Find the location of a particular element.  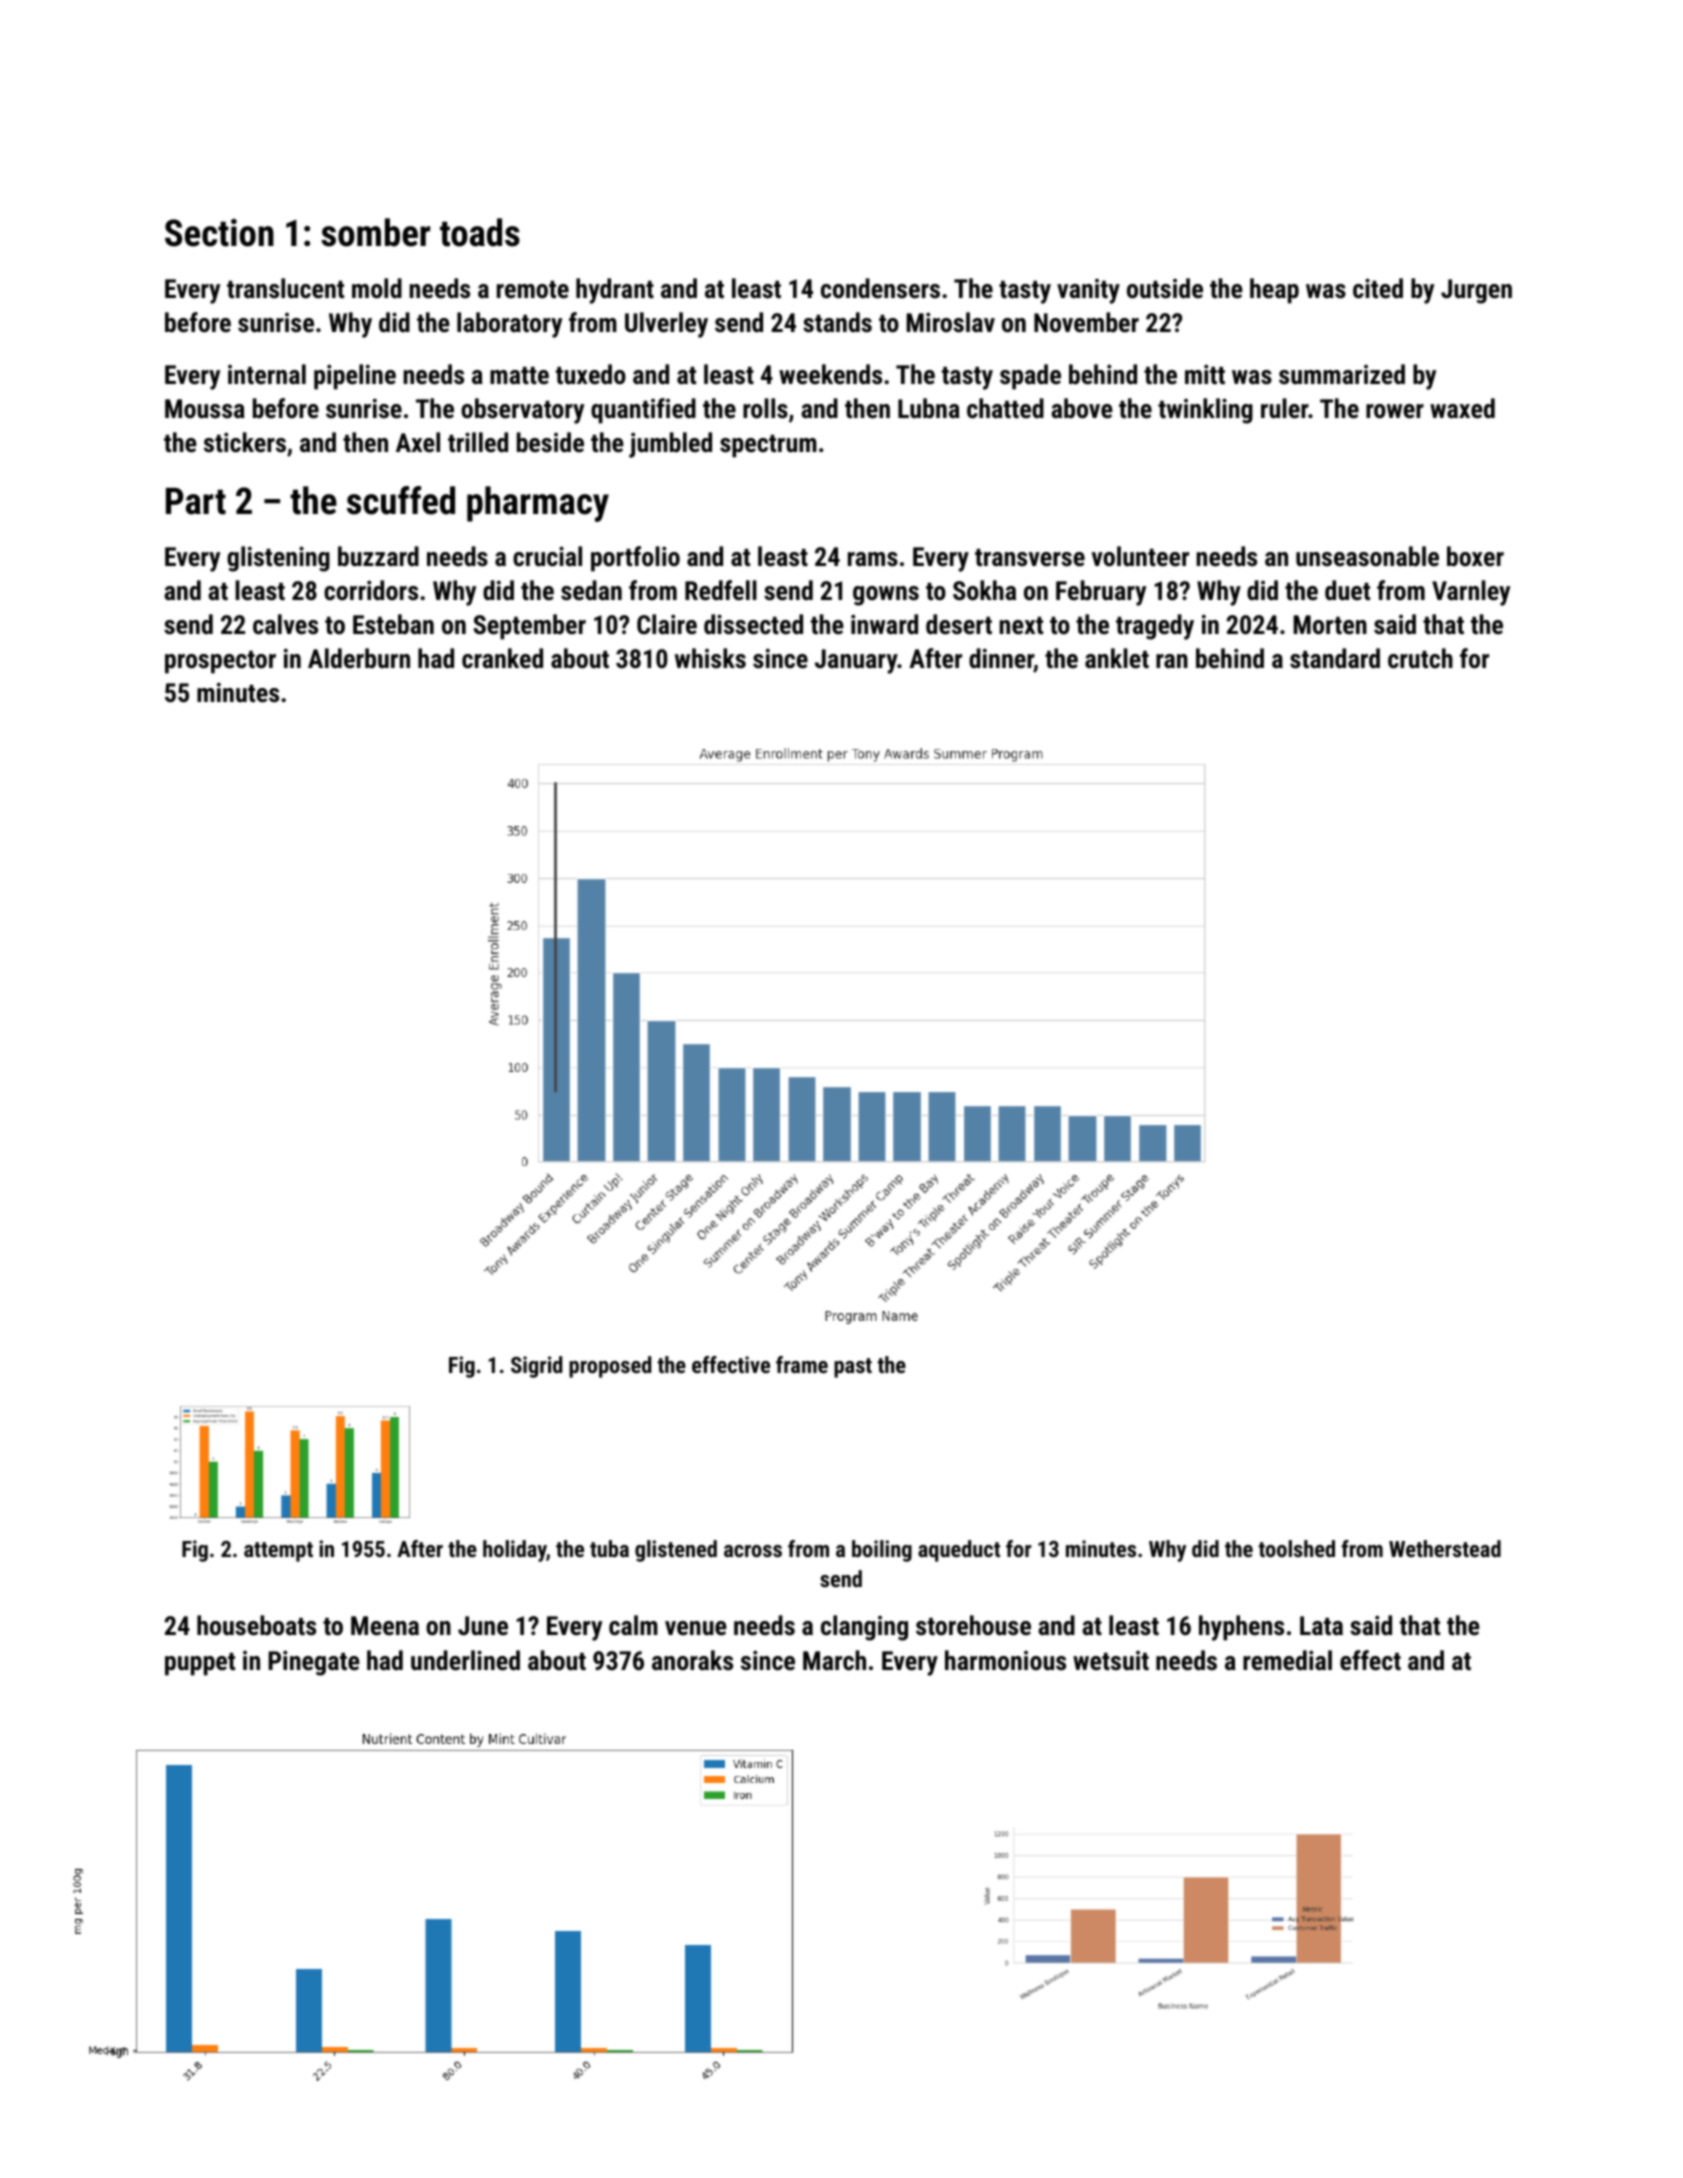

cranked is located at coordinates (502, 658).
